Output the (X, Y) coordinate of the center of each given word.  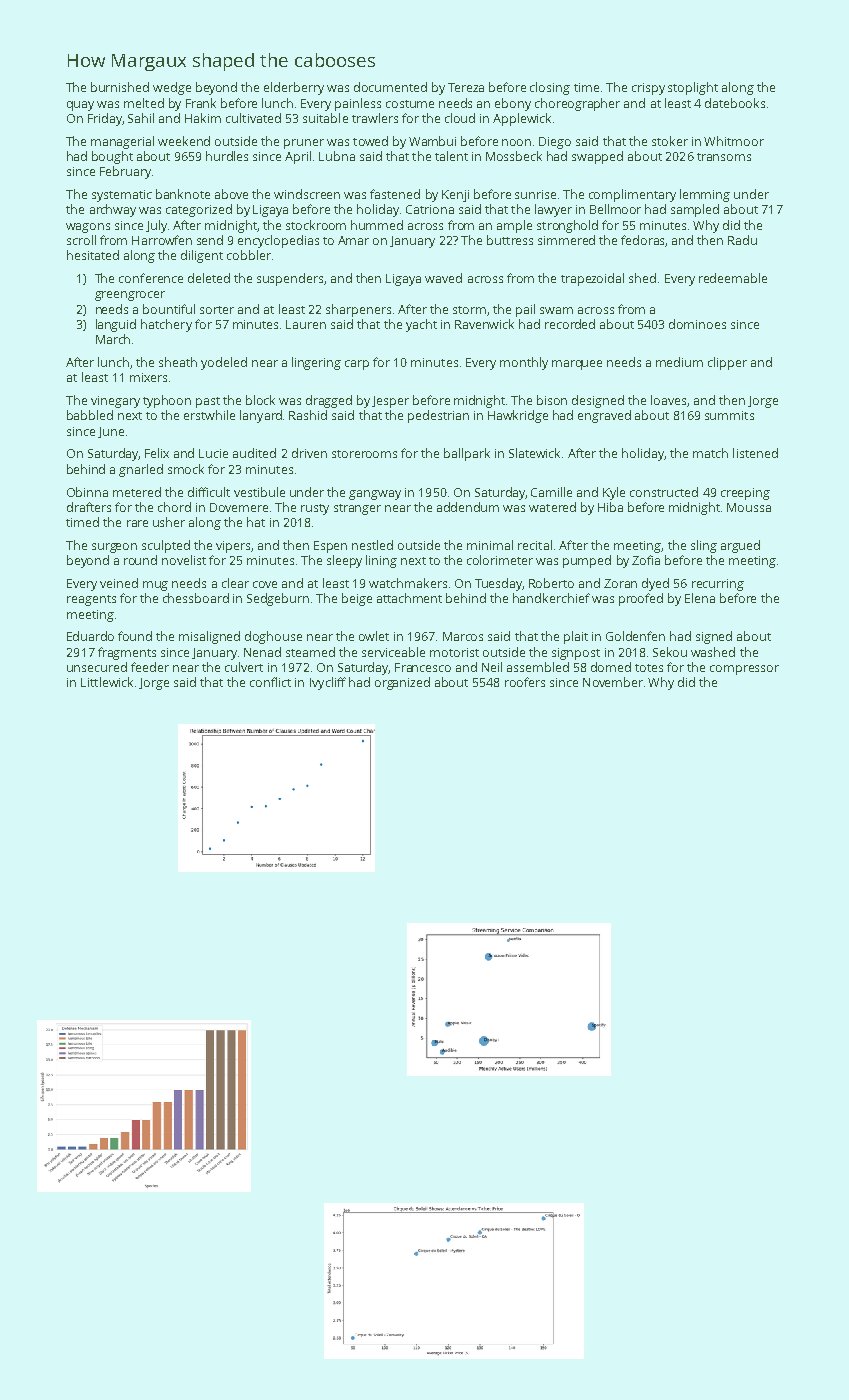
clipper (727, 363)
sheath (178, 362)
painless (358, 104)
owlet (374, 636)
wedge (172, 88)
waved (443, 278)
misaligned (209, 637)
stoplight (693, 88)
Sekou (670, 652)
